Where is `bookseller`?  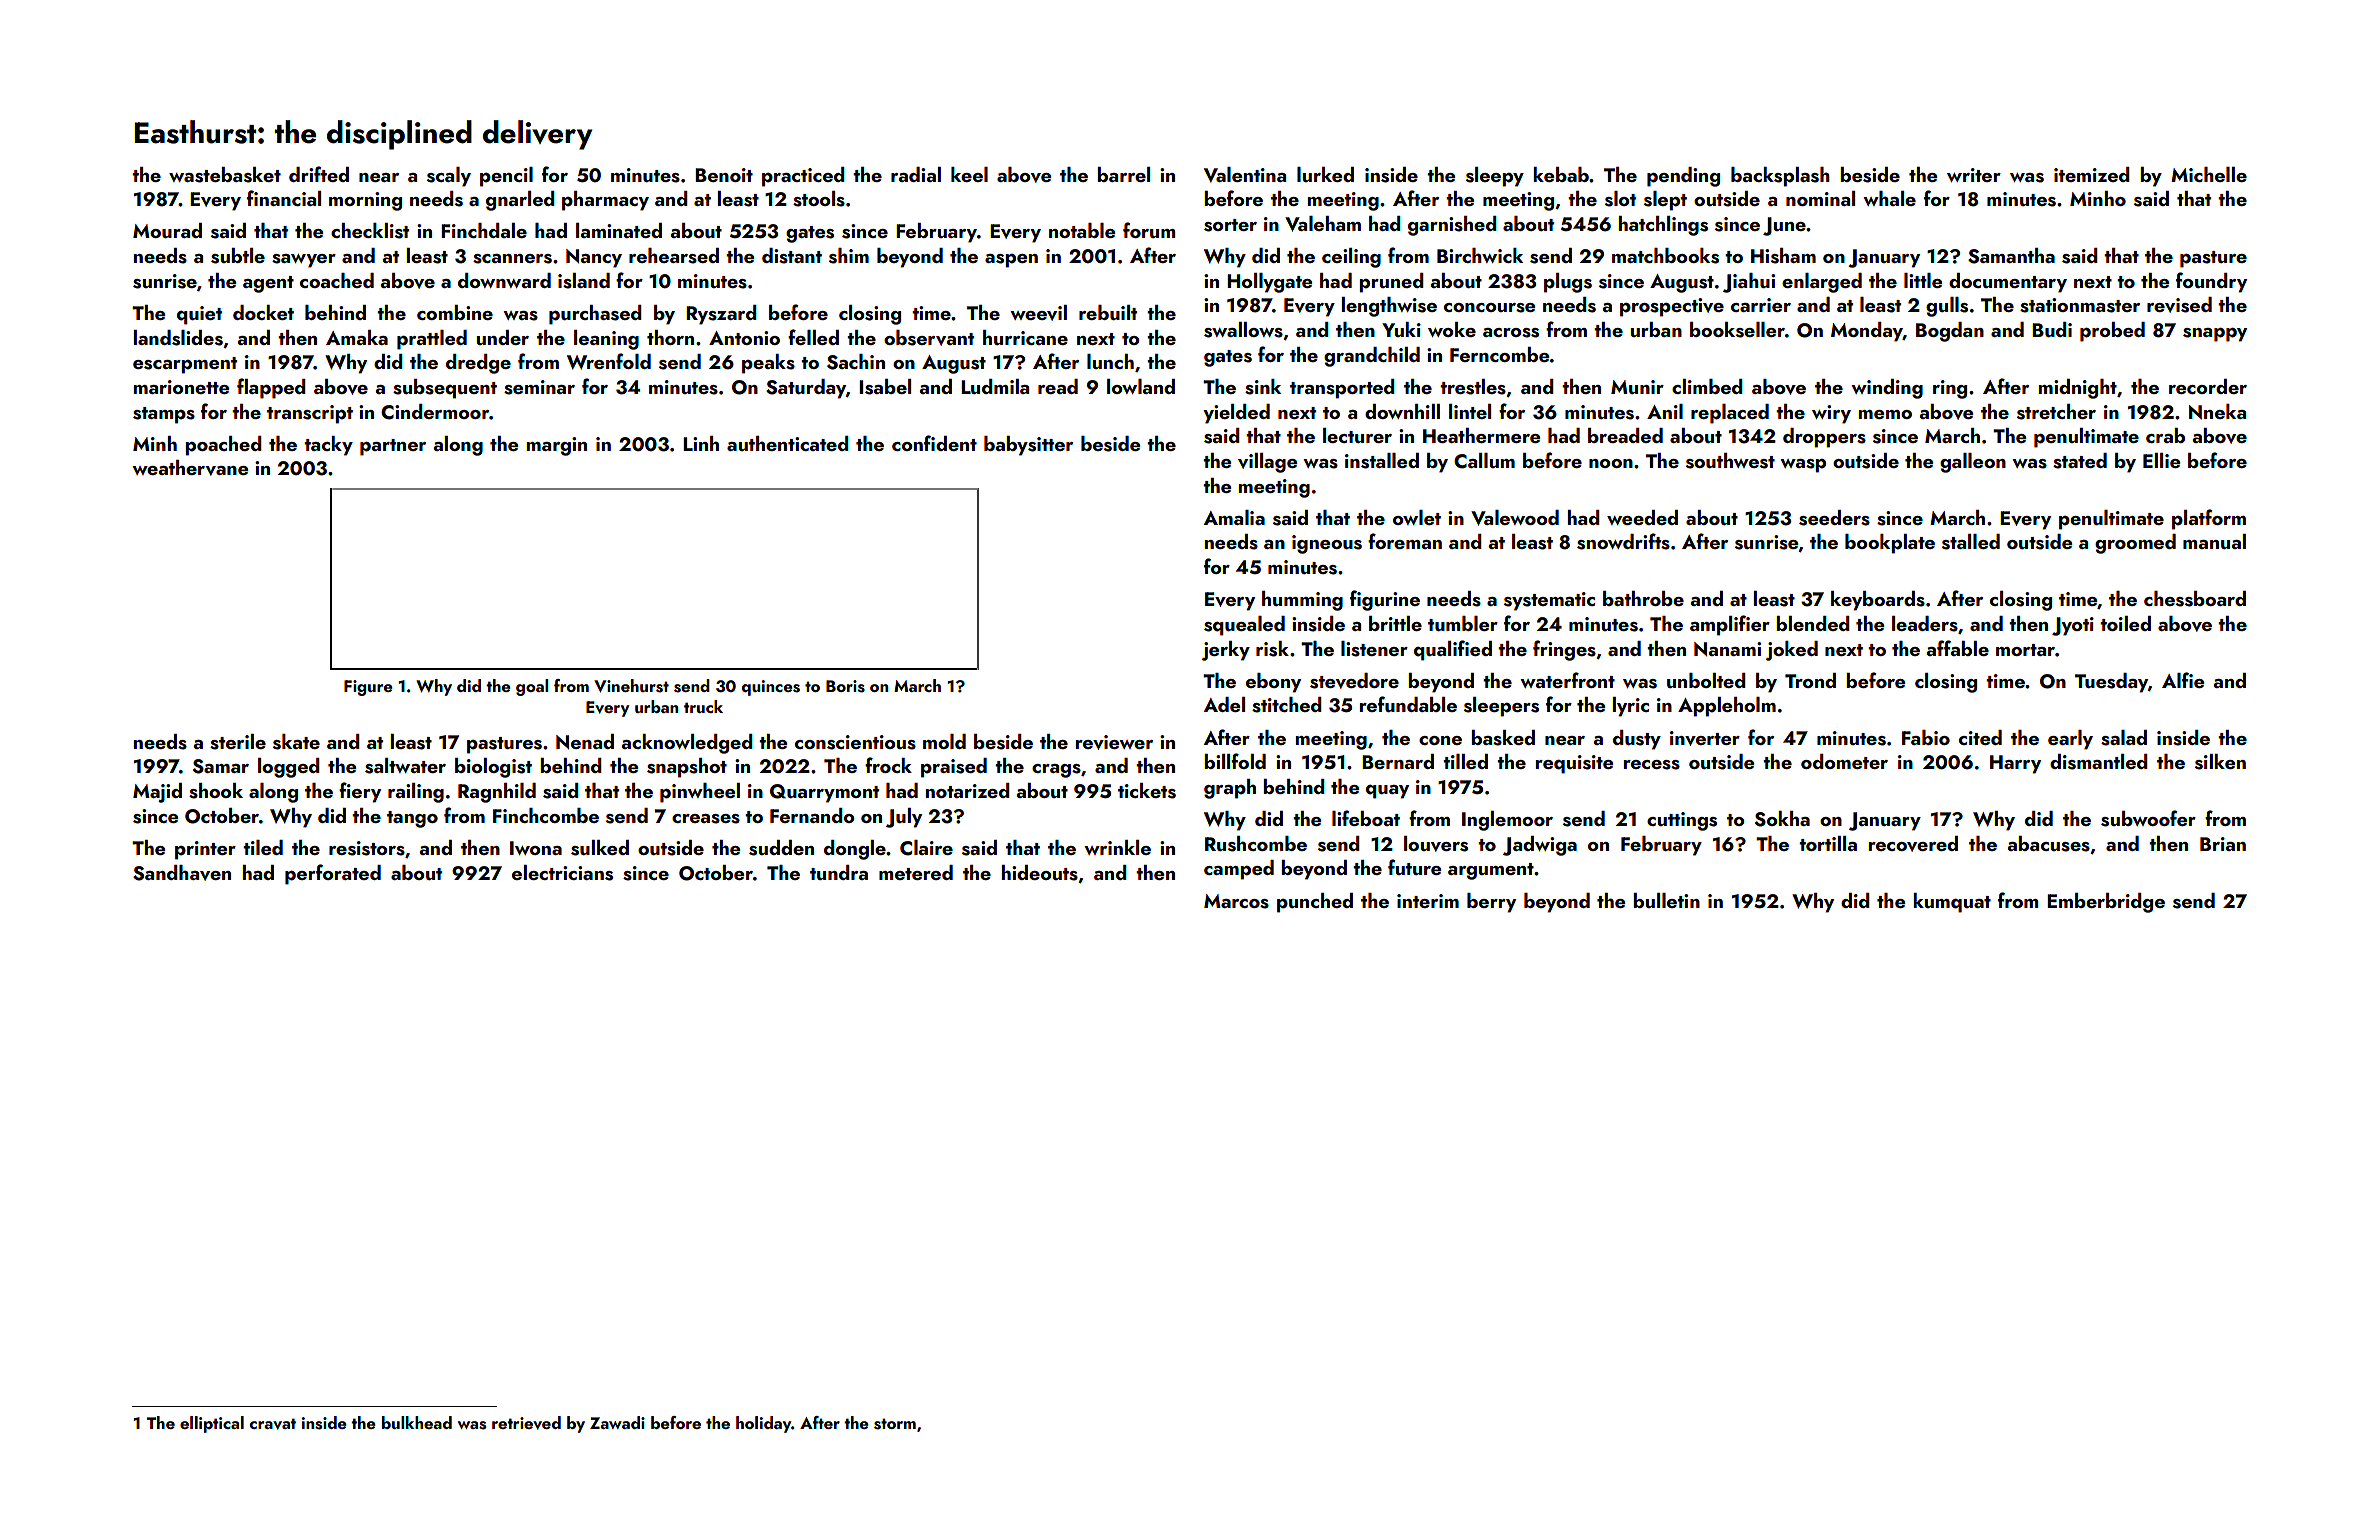
bookseller is located at coordinates (1737, 330).
